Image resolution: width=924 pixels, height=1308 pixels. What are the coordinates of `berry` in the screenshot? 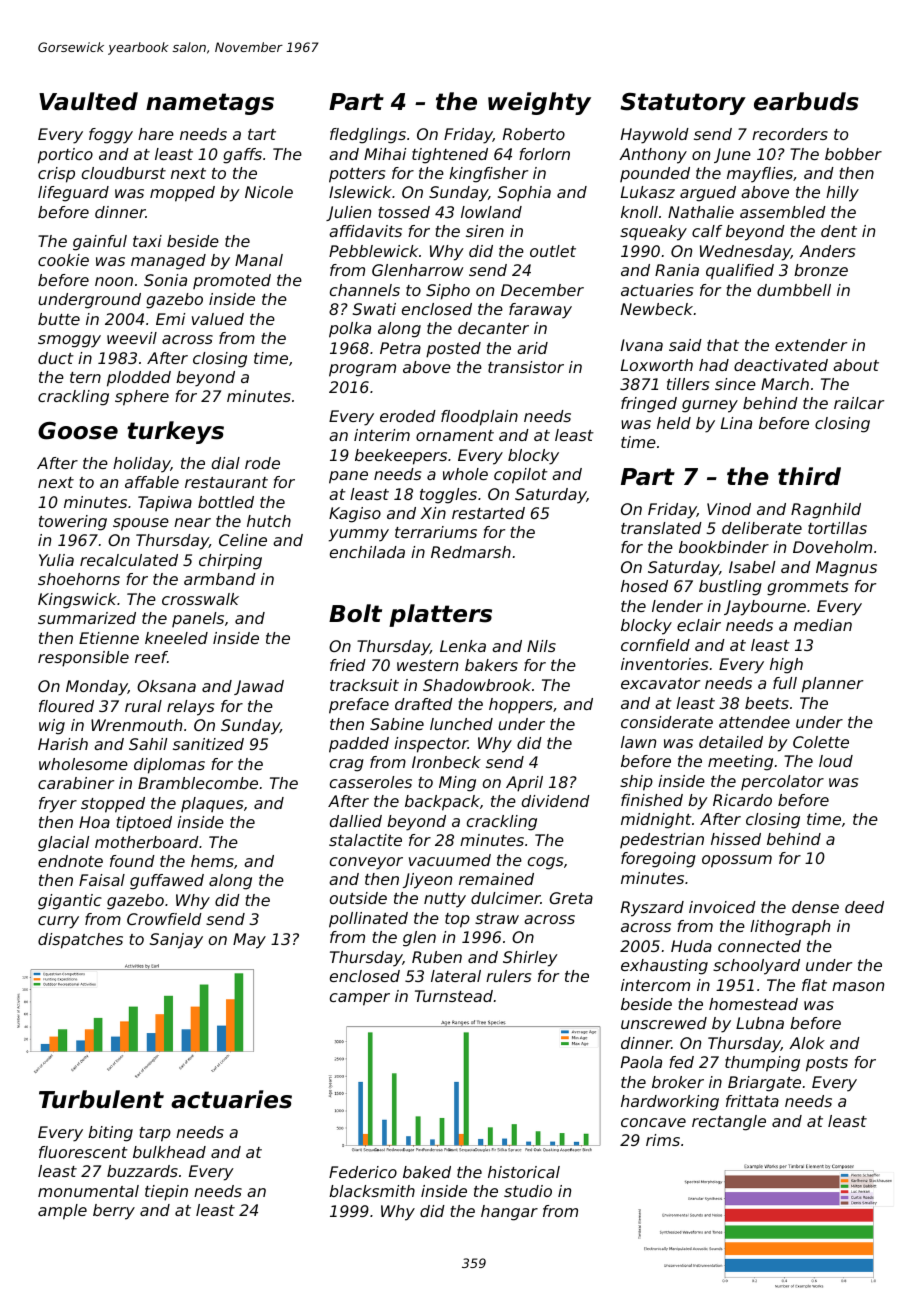 It's located at (114, 1212).
